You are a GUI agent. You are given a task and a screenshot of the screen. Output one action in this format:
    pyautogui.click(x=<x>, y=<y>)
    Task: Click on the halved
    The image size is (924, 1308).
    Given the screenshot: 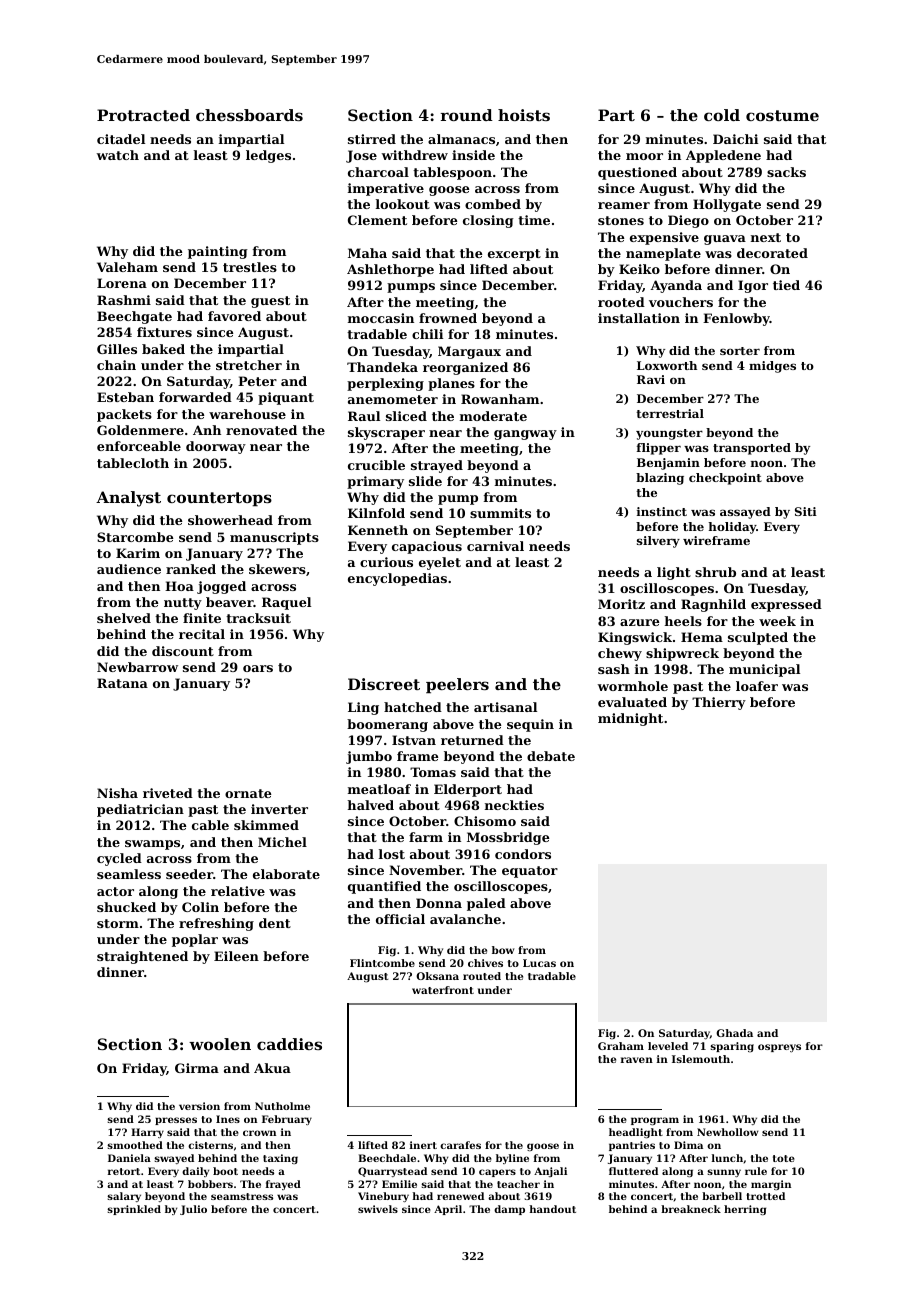 What is the action you would take?
    pyautogui.click(x=370, y=805)
